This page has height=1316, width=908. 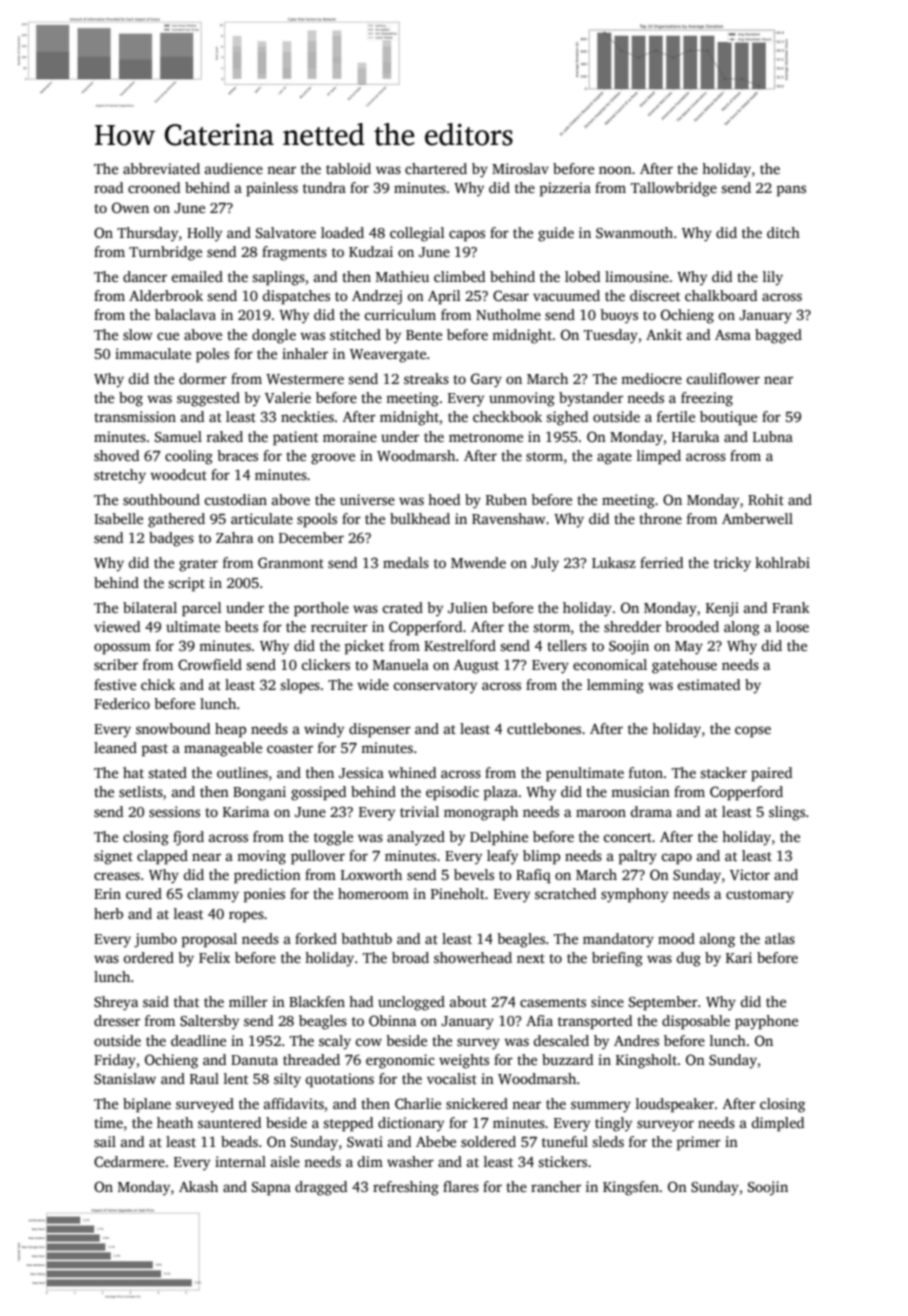 I want to click on drama, so click(x=651, y=811).
